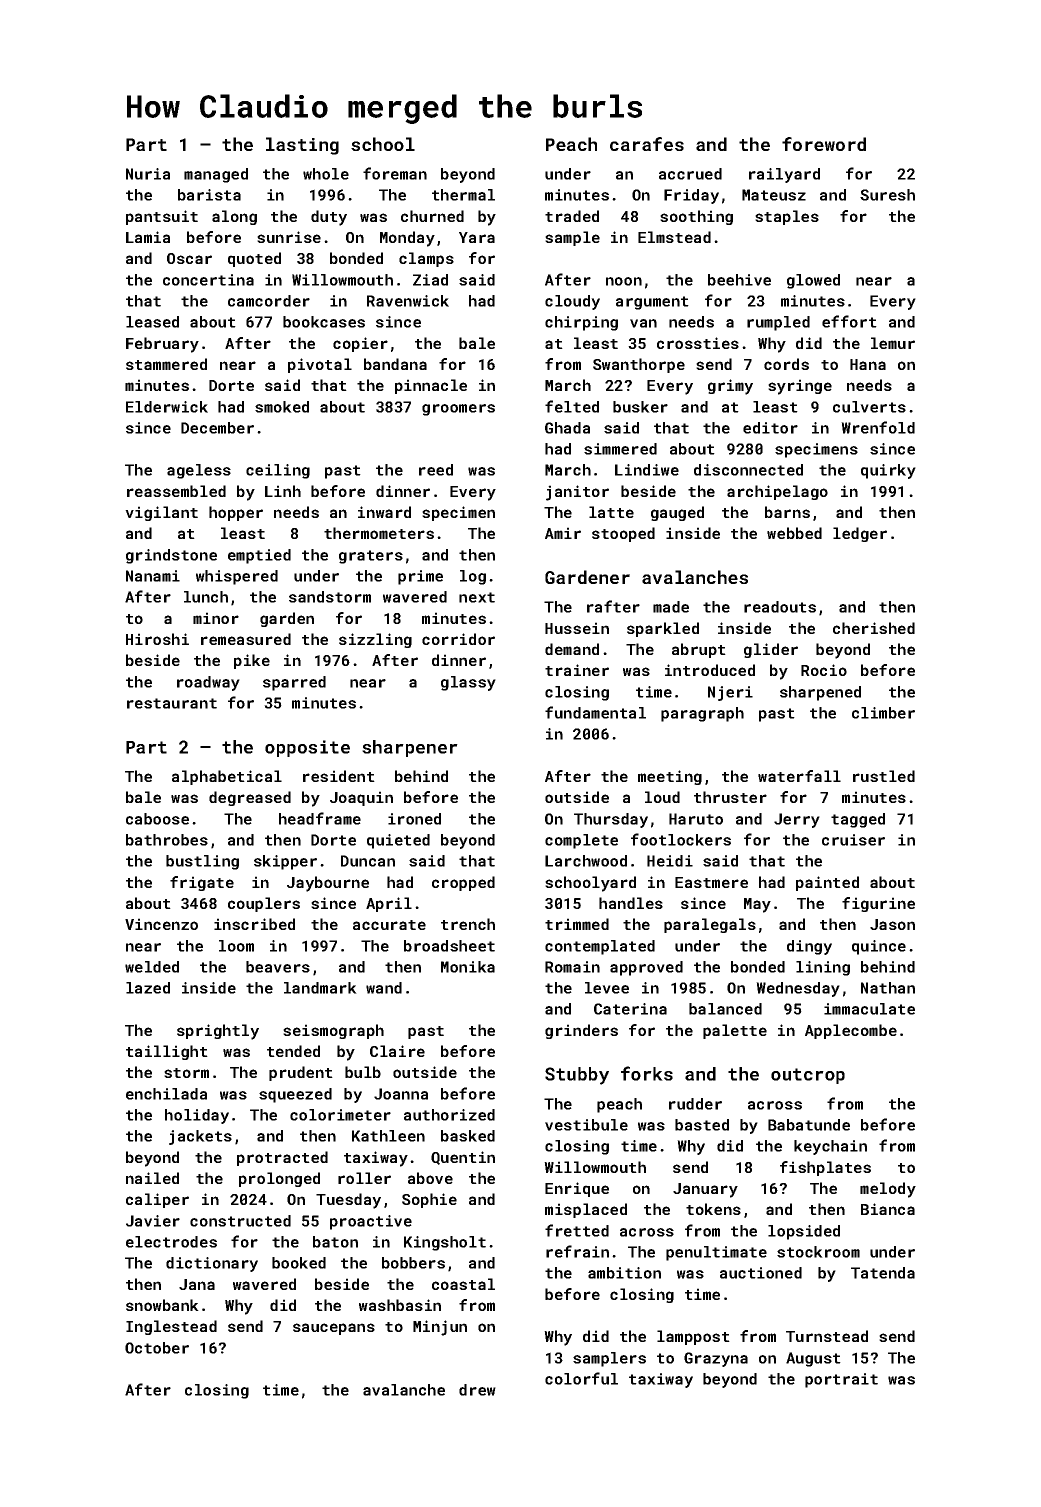 The width and height of the page is (1041, 1507). What do you see at coordinates (259, 556) in the page?
I see `emptied` at bounding box center [259, 556].
